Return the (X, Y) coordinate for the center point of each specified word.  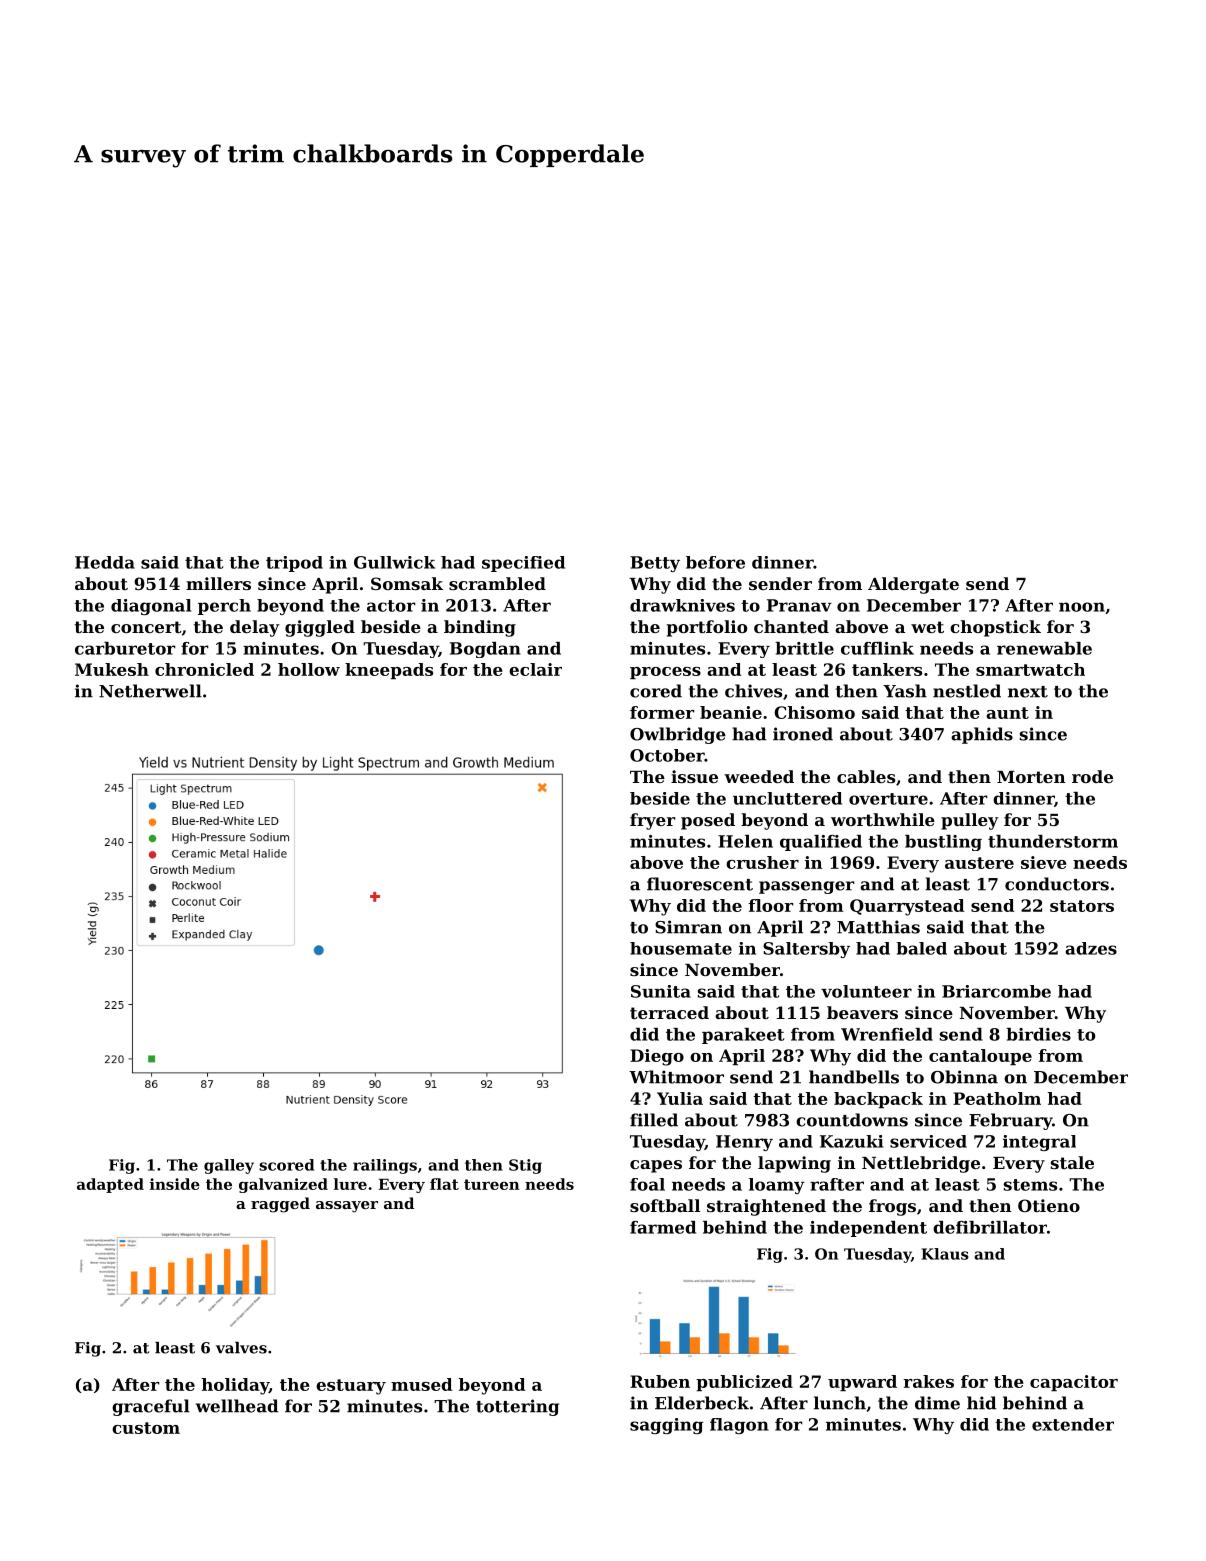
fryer (653, 821)
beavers (862, 1012)
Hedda (105, 562)
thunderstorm (1053, 841)
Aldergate (913, 585)
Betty (655, 564)
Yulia (680, 1098)
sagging (666, 1426)
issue (694, 776)
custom (146, 1428)
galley (229, 1166)
